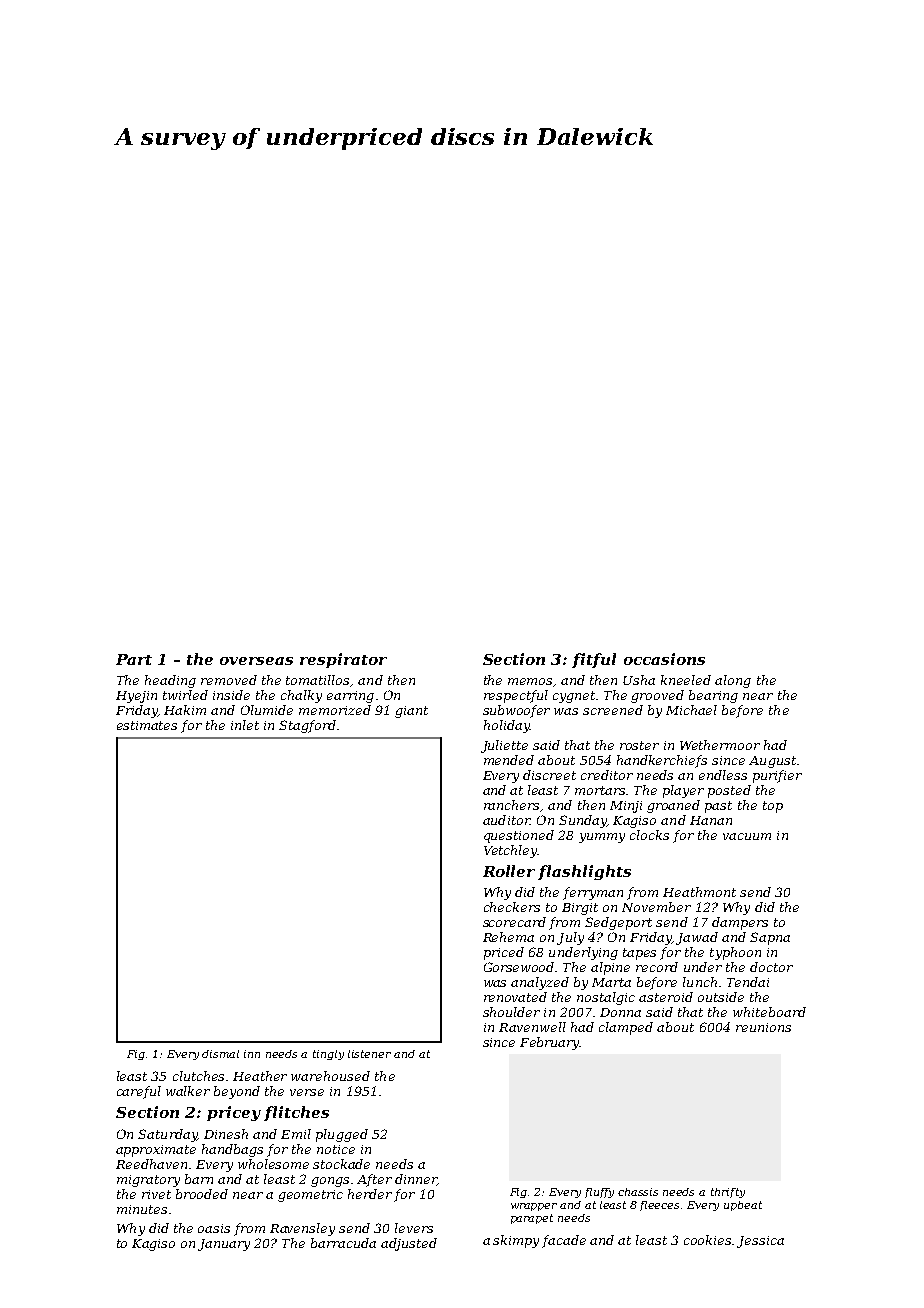 The image size is (924, 1308). What do you see at coordinates (664, 659) in the screenshot?
I see `occasions` at bounding box center [664, 659].
